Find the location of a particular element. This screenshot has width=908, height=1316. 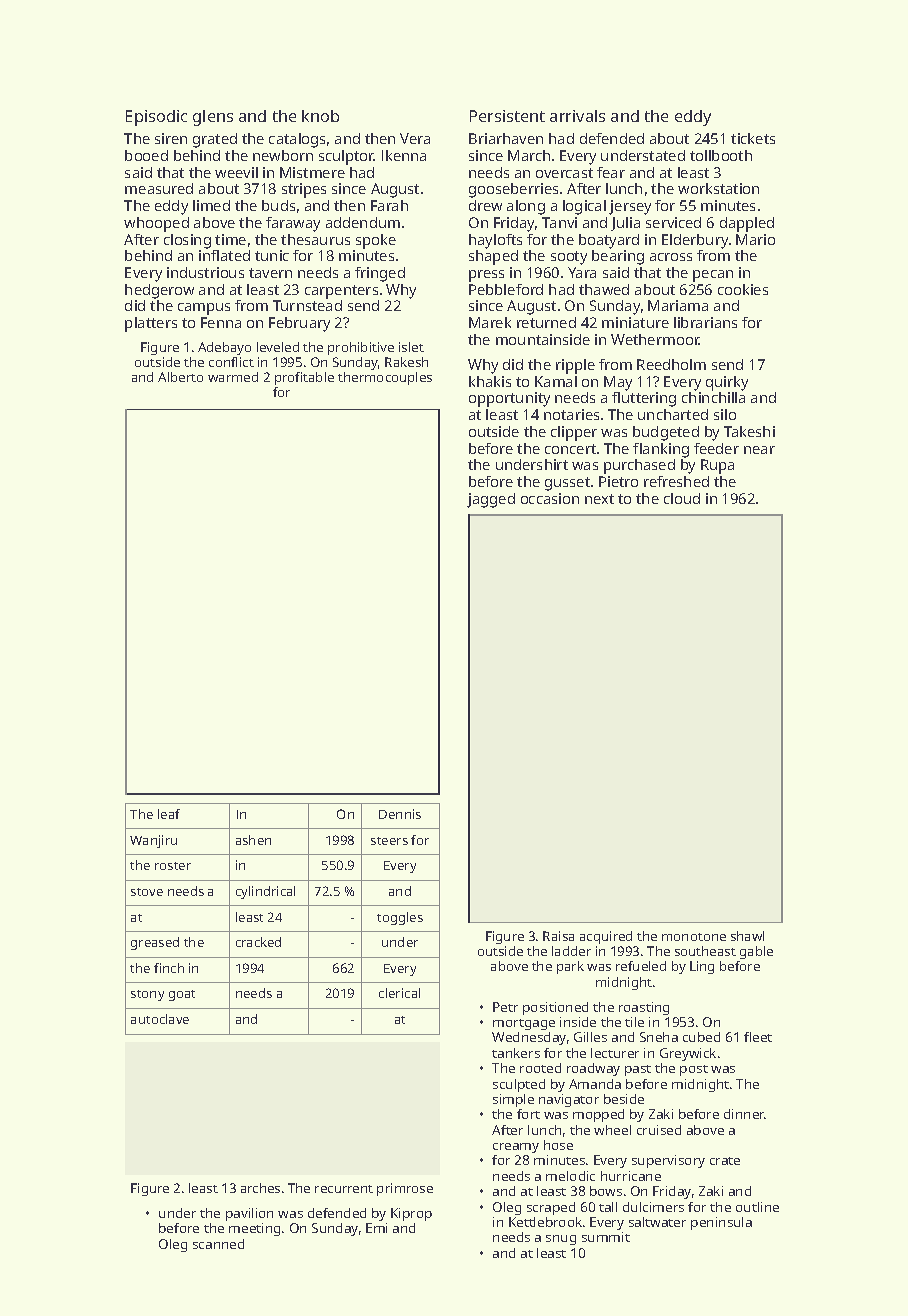

scanned is located at coordinates (218, 1244).
